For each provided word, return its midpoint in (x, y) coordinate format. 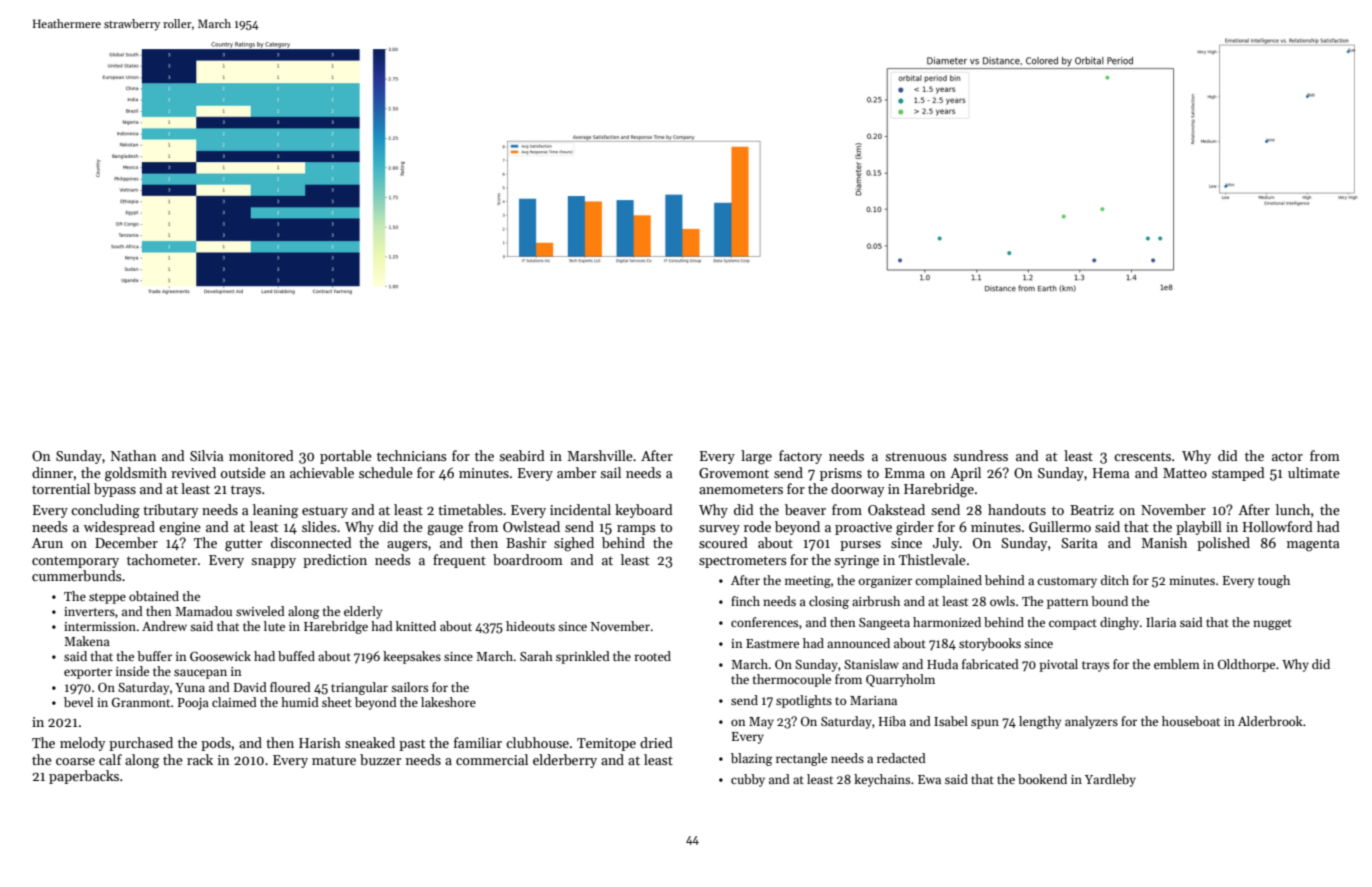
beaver (805, 509)
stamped (1238, 474)
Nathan (134, 455)
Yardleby (1110, 780)
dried (656, 742)
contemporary (75, 562)
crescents (1142, 456)
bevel (78, 702)
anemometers (741, 489)
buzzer (380, 759)
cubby (748, 780)
